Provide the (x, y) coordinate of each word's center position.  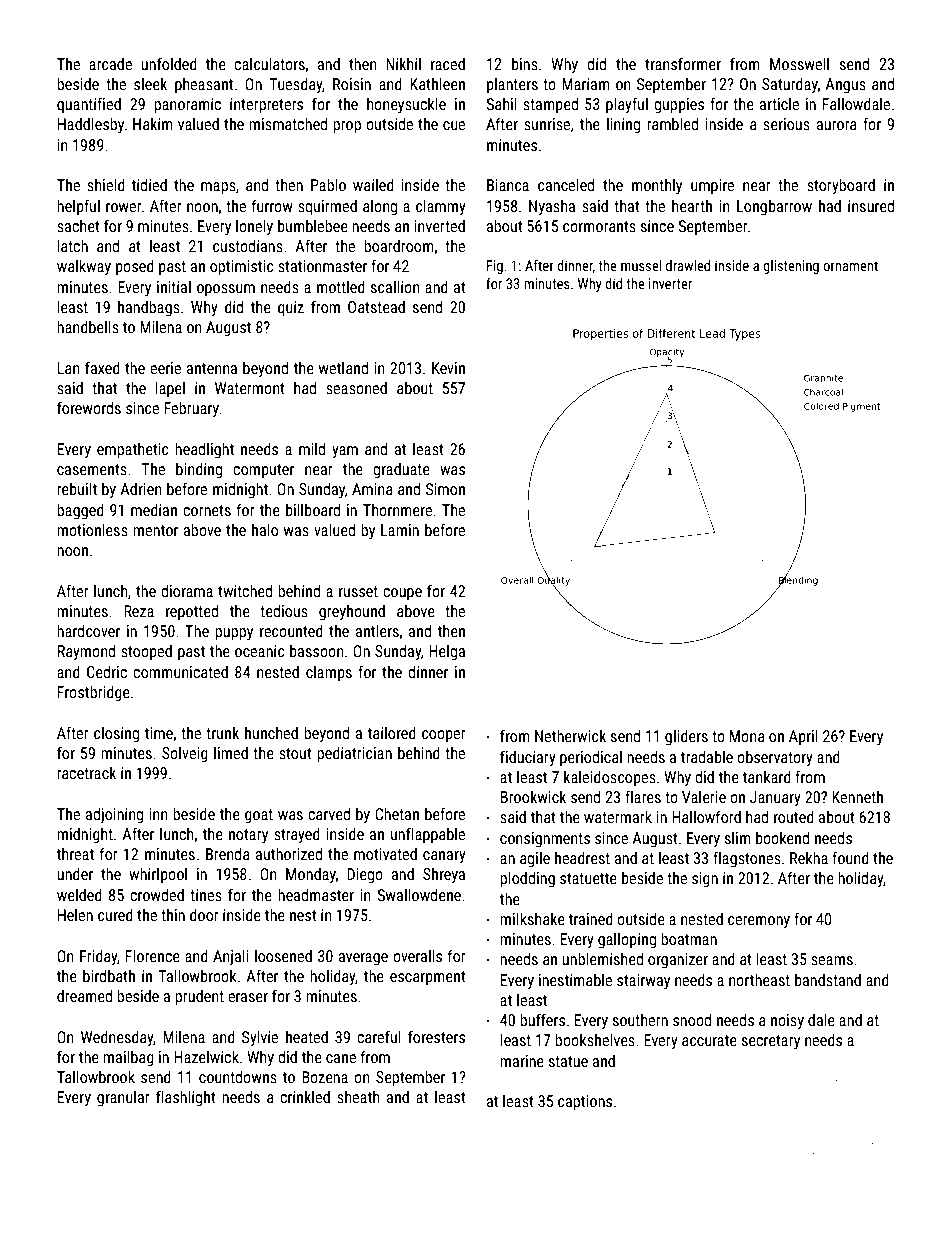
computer (263, 471)
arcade (110, 64)
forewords (89, 407)
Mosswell (799, 63)
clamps (329, 674)
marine (522, 1061)
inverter (670, 283)
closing (116, 735)
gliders (686, 737)
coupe (402, 594)
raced (448, 64)
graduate (401, 471)
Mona (747, 736)
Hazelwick (206, 1056)
